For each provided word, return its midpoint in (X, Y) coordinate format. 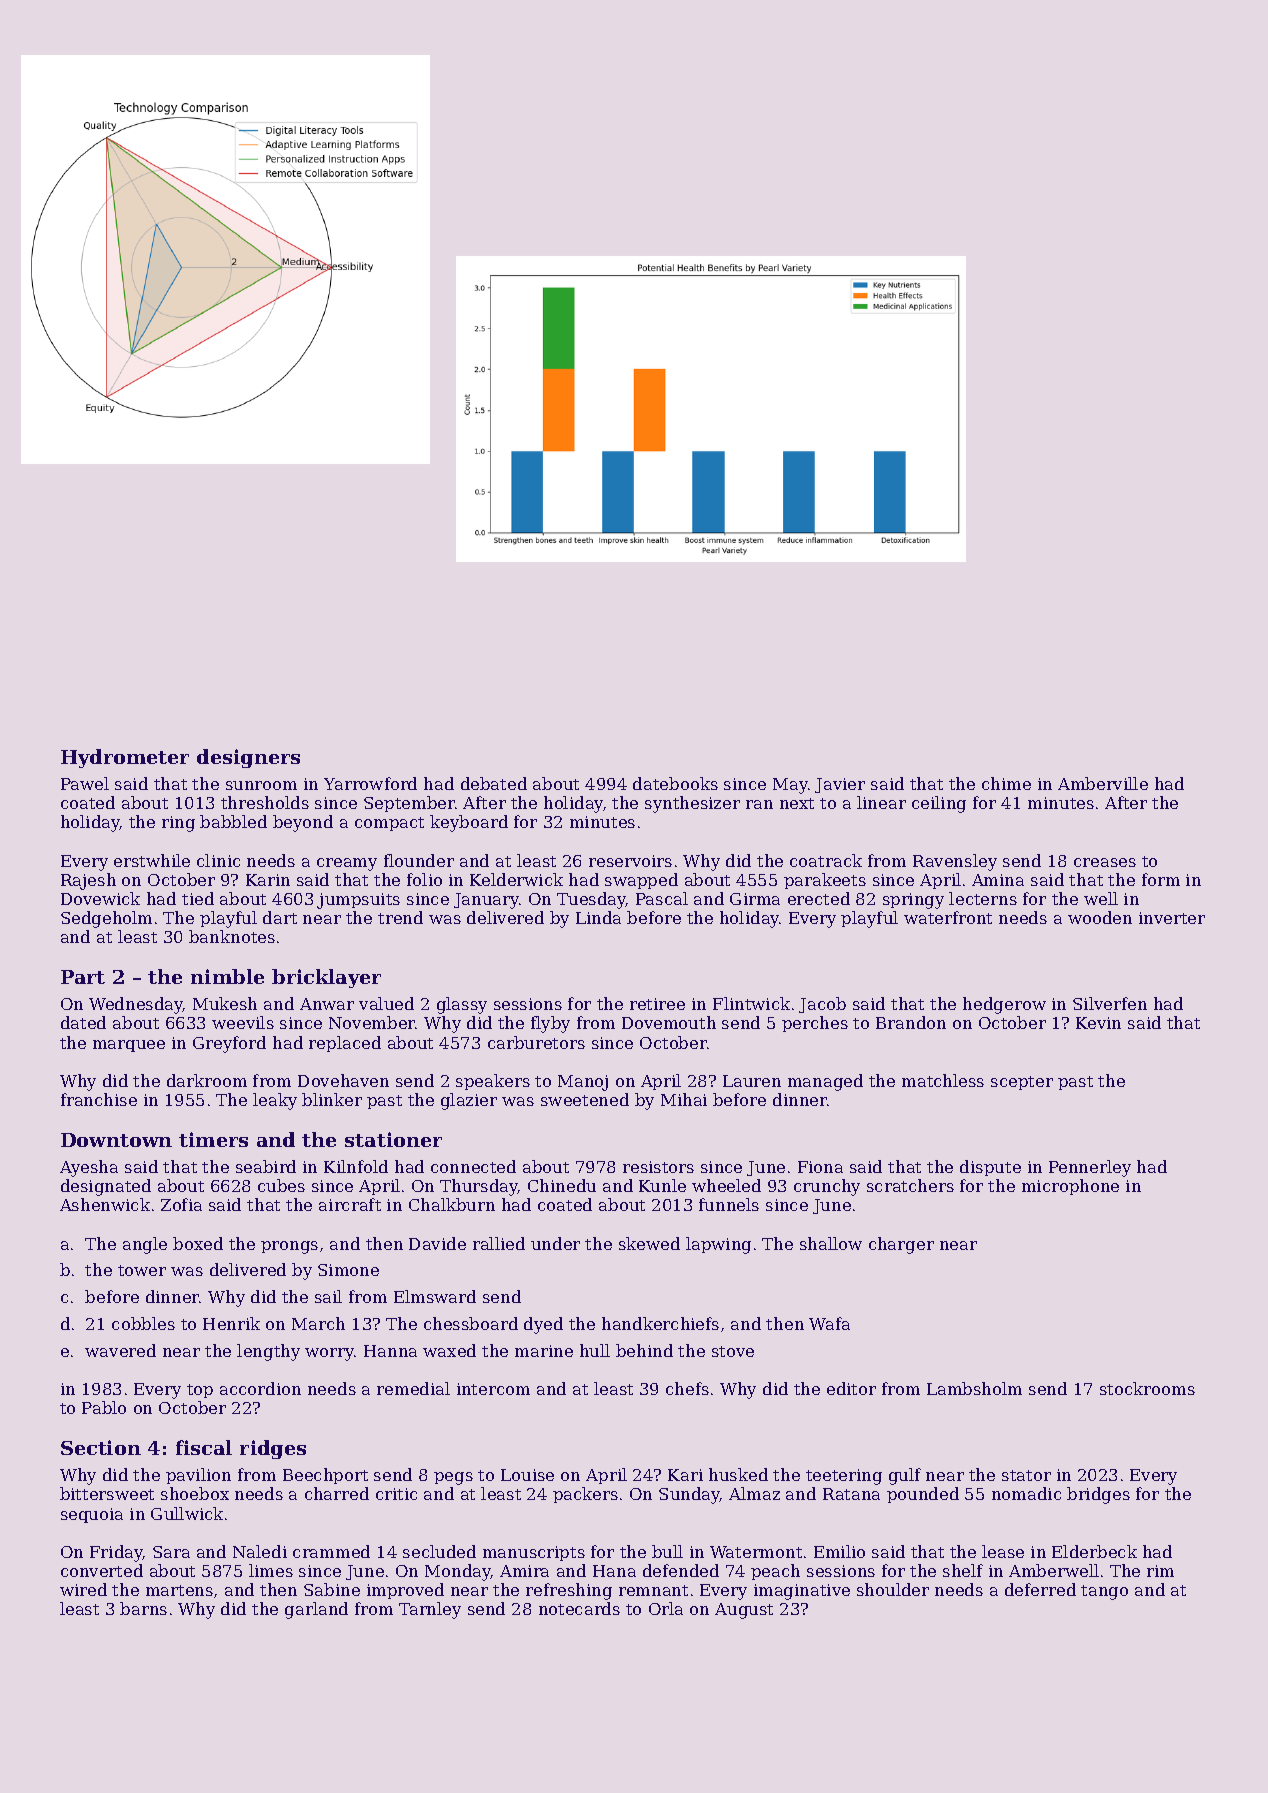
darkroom (207, 1080)
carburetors (536, 1042)
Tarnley (430, 1610)
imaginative (802, 1592)
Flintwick (751, 1003)
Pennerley (1090, 1168)
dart (280, 917)
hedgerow (1004, 1005)
